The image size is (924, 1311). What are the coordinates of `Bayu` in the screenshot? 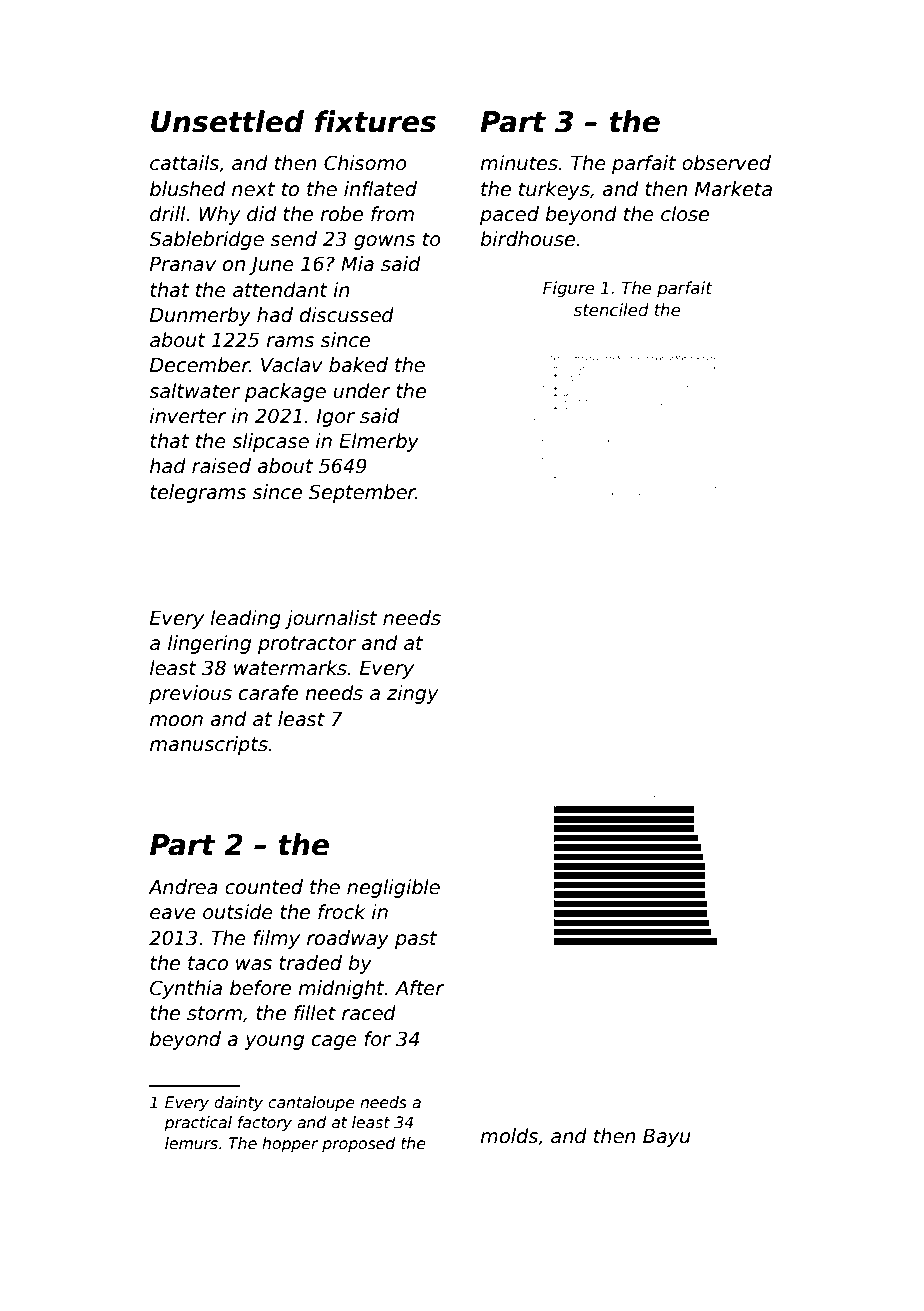 It's located at (666, 1138).
